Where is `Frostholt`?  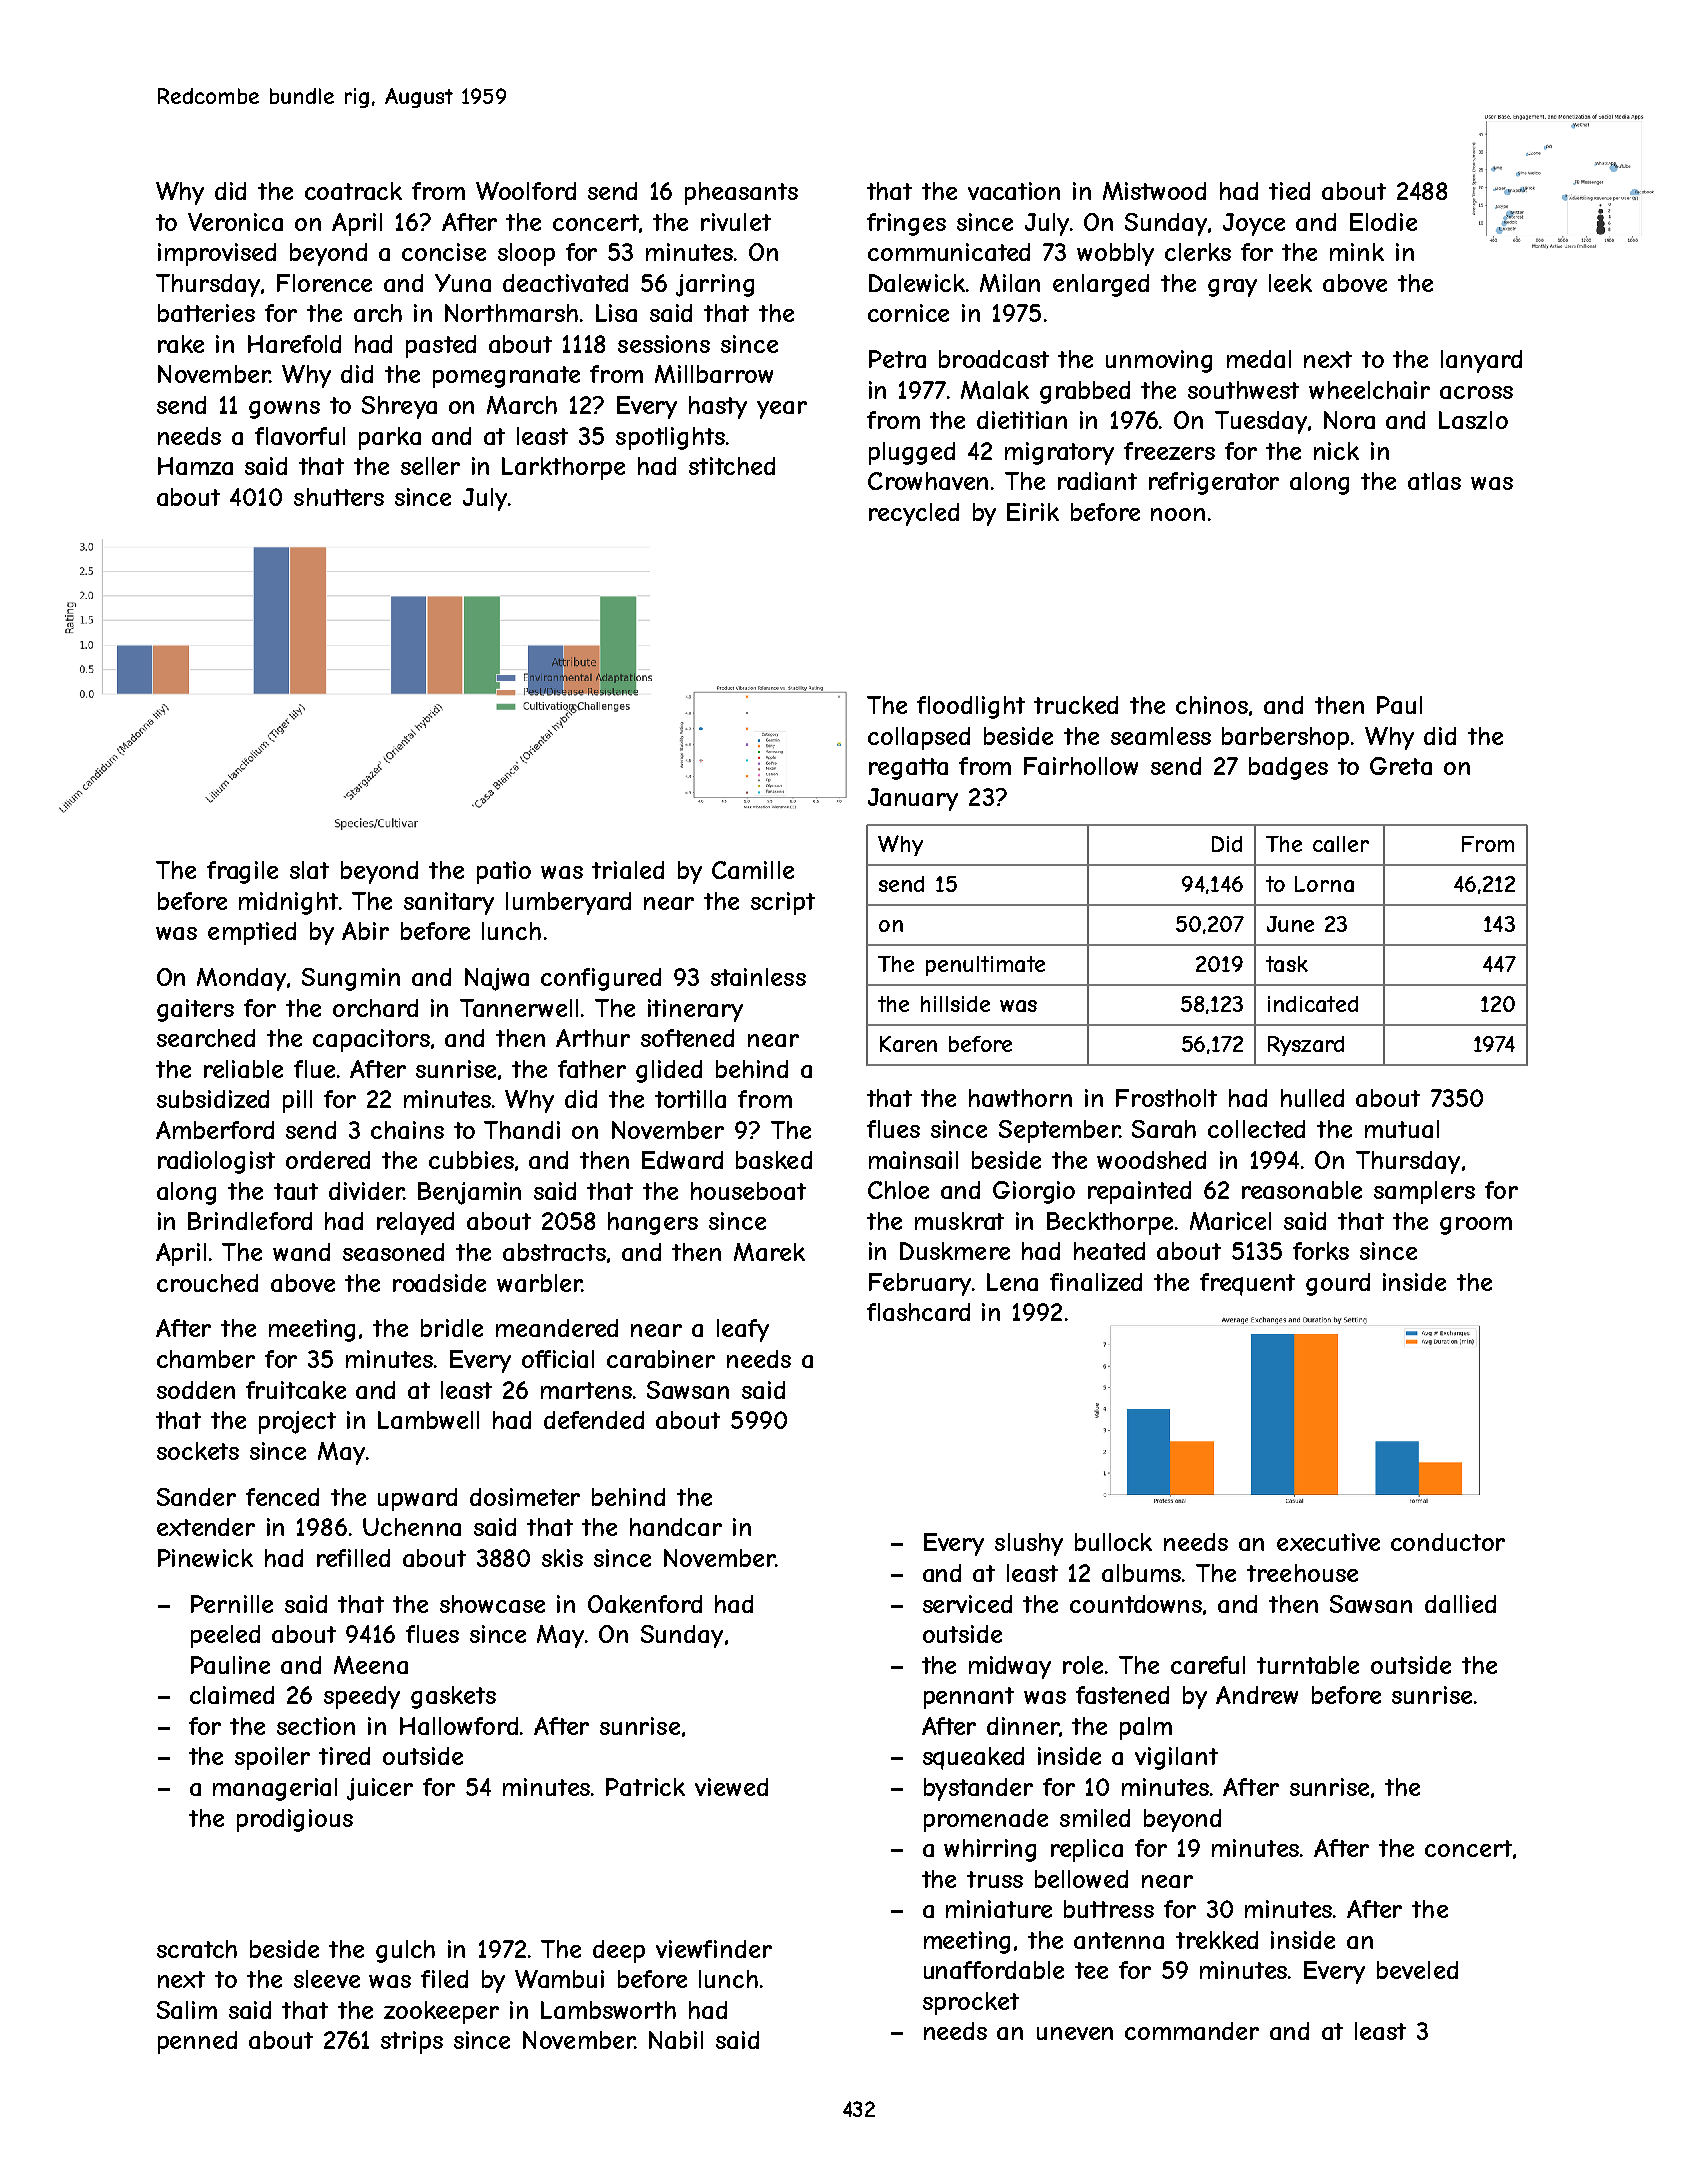
Frostholt is located at coordinates (1166, 1098).
